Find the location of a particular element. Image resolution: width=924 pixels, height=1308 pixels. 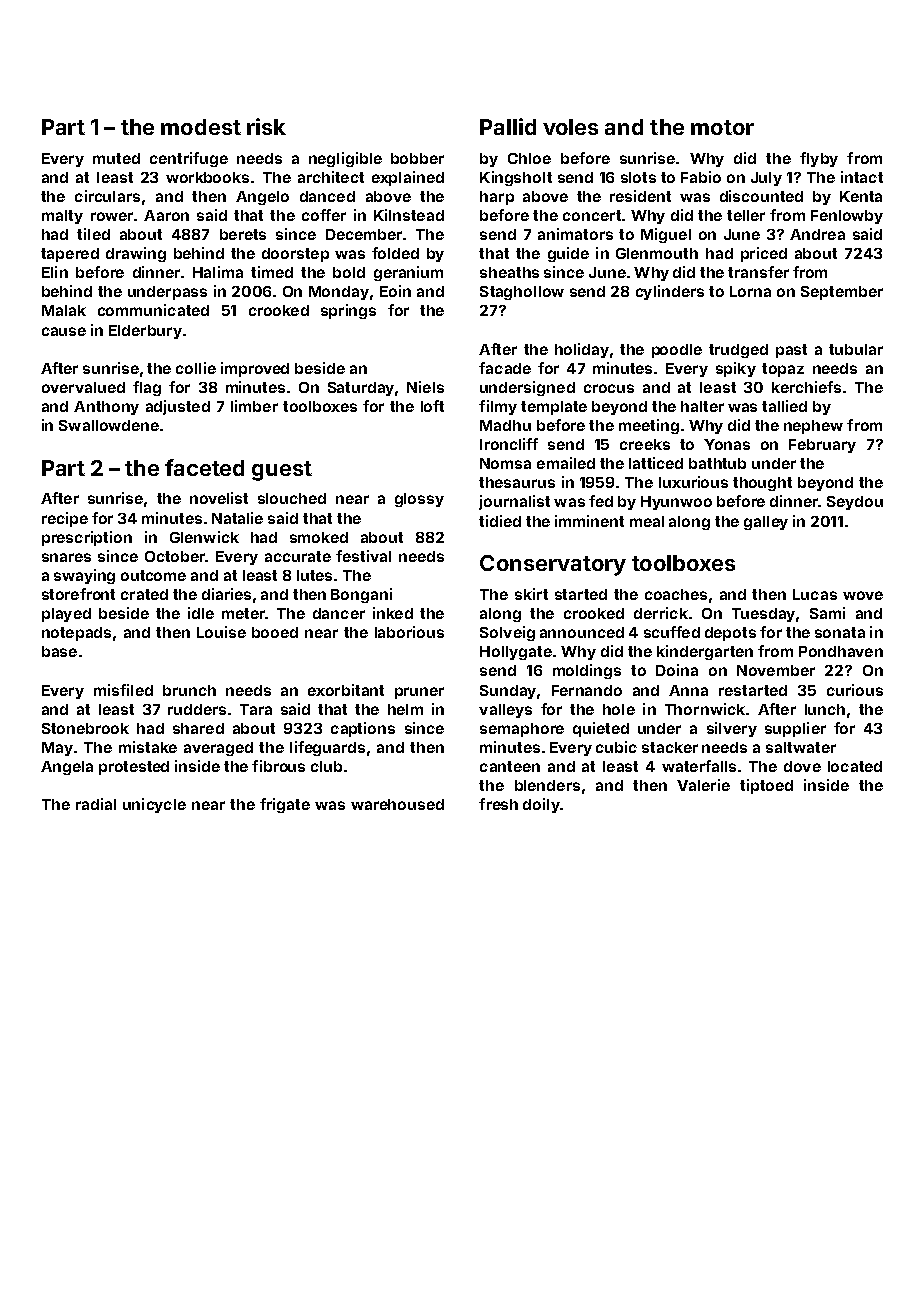

Thornwick is located at coordinates (705, 709).
